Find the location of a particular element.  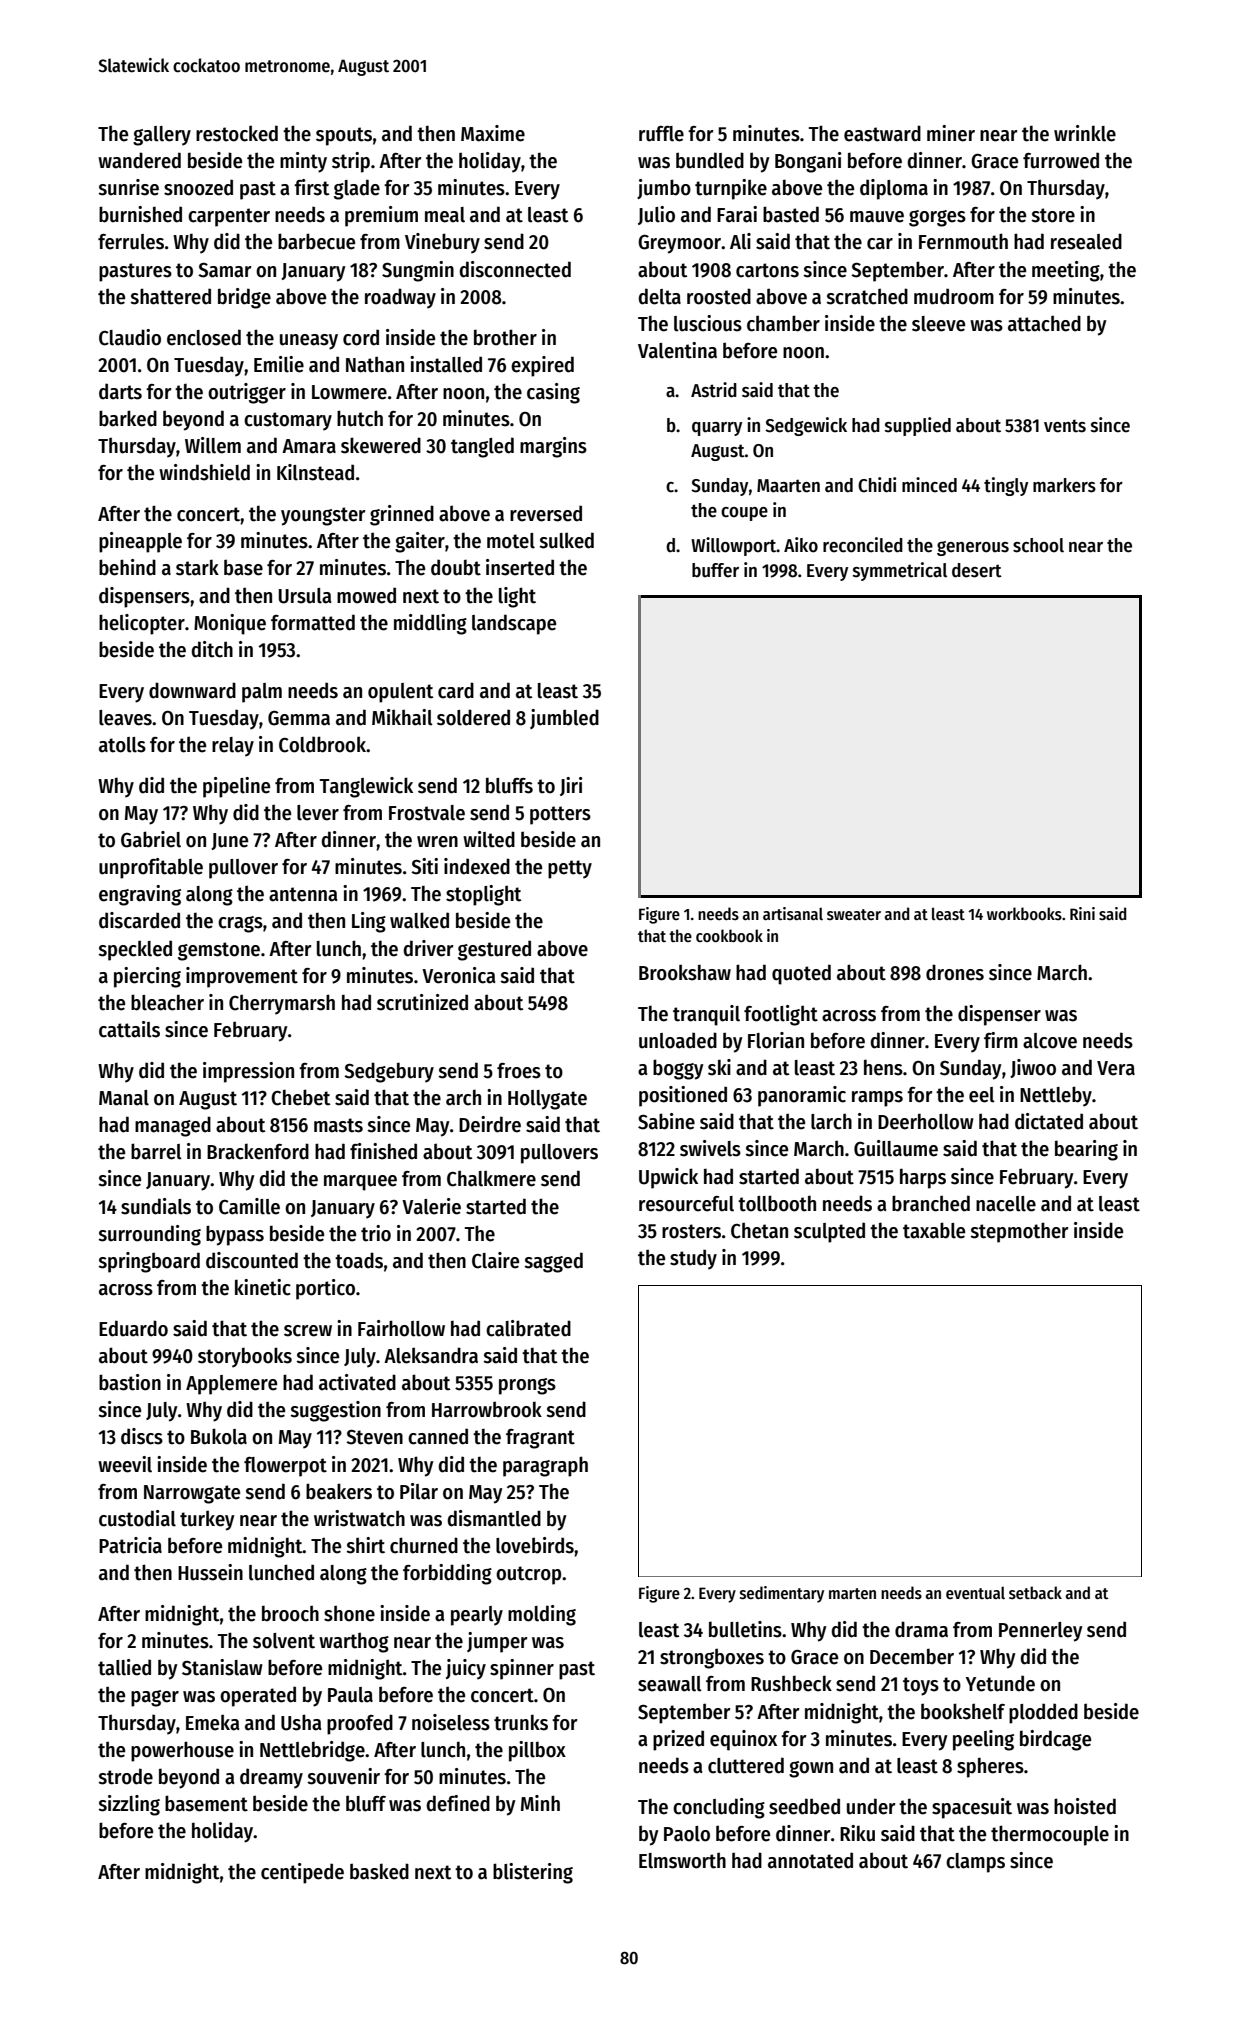

blistering is located at coordinates (533, 1873).
